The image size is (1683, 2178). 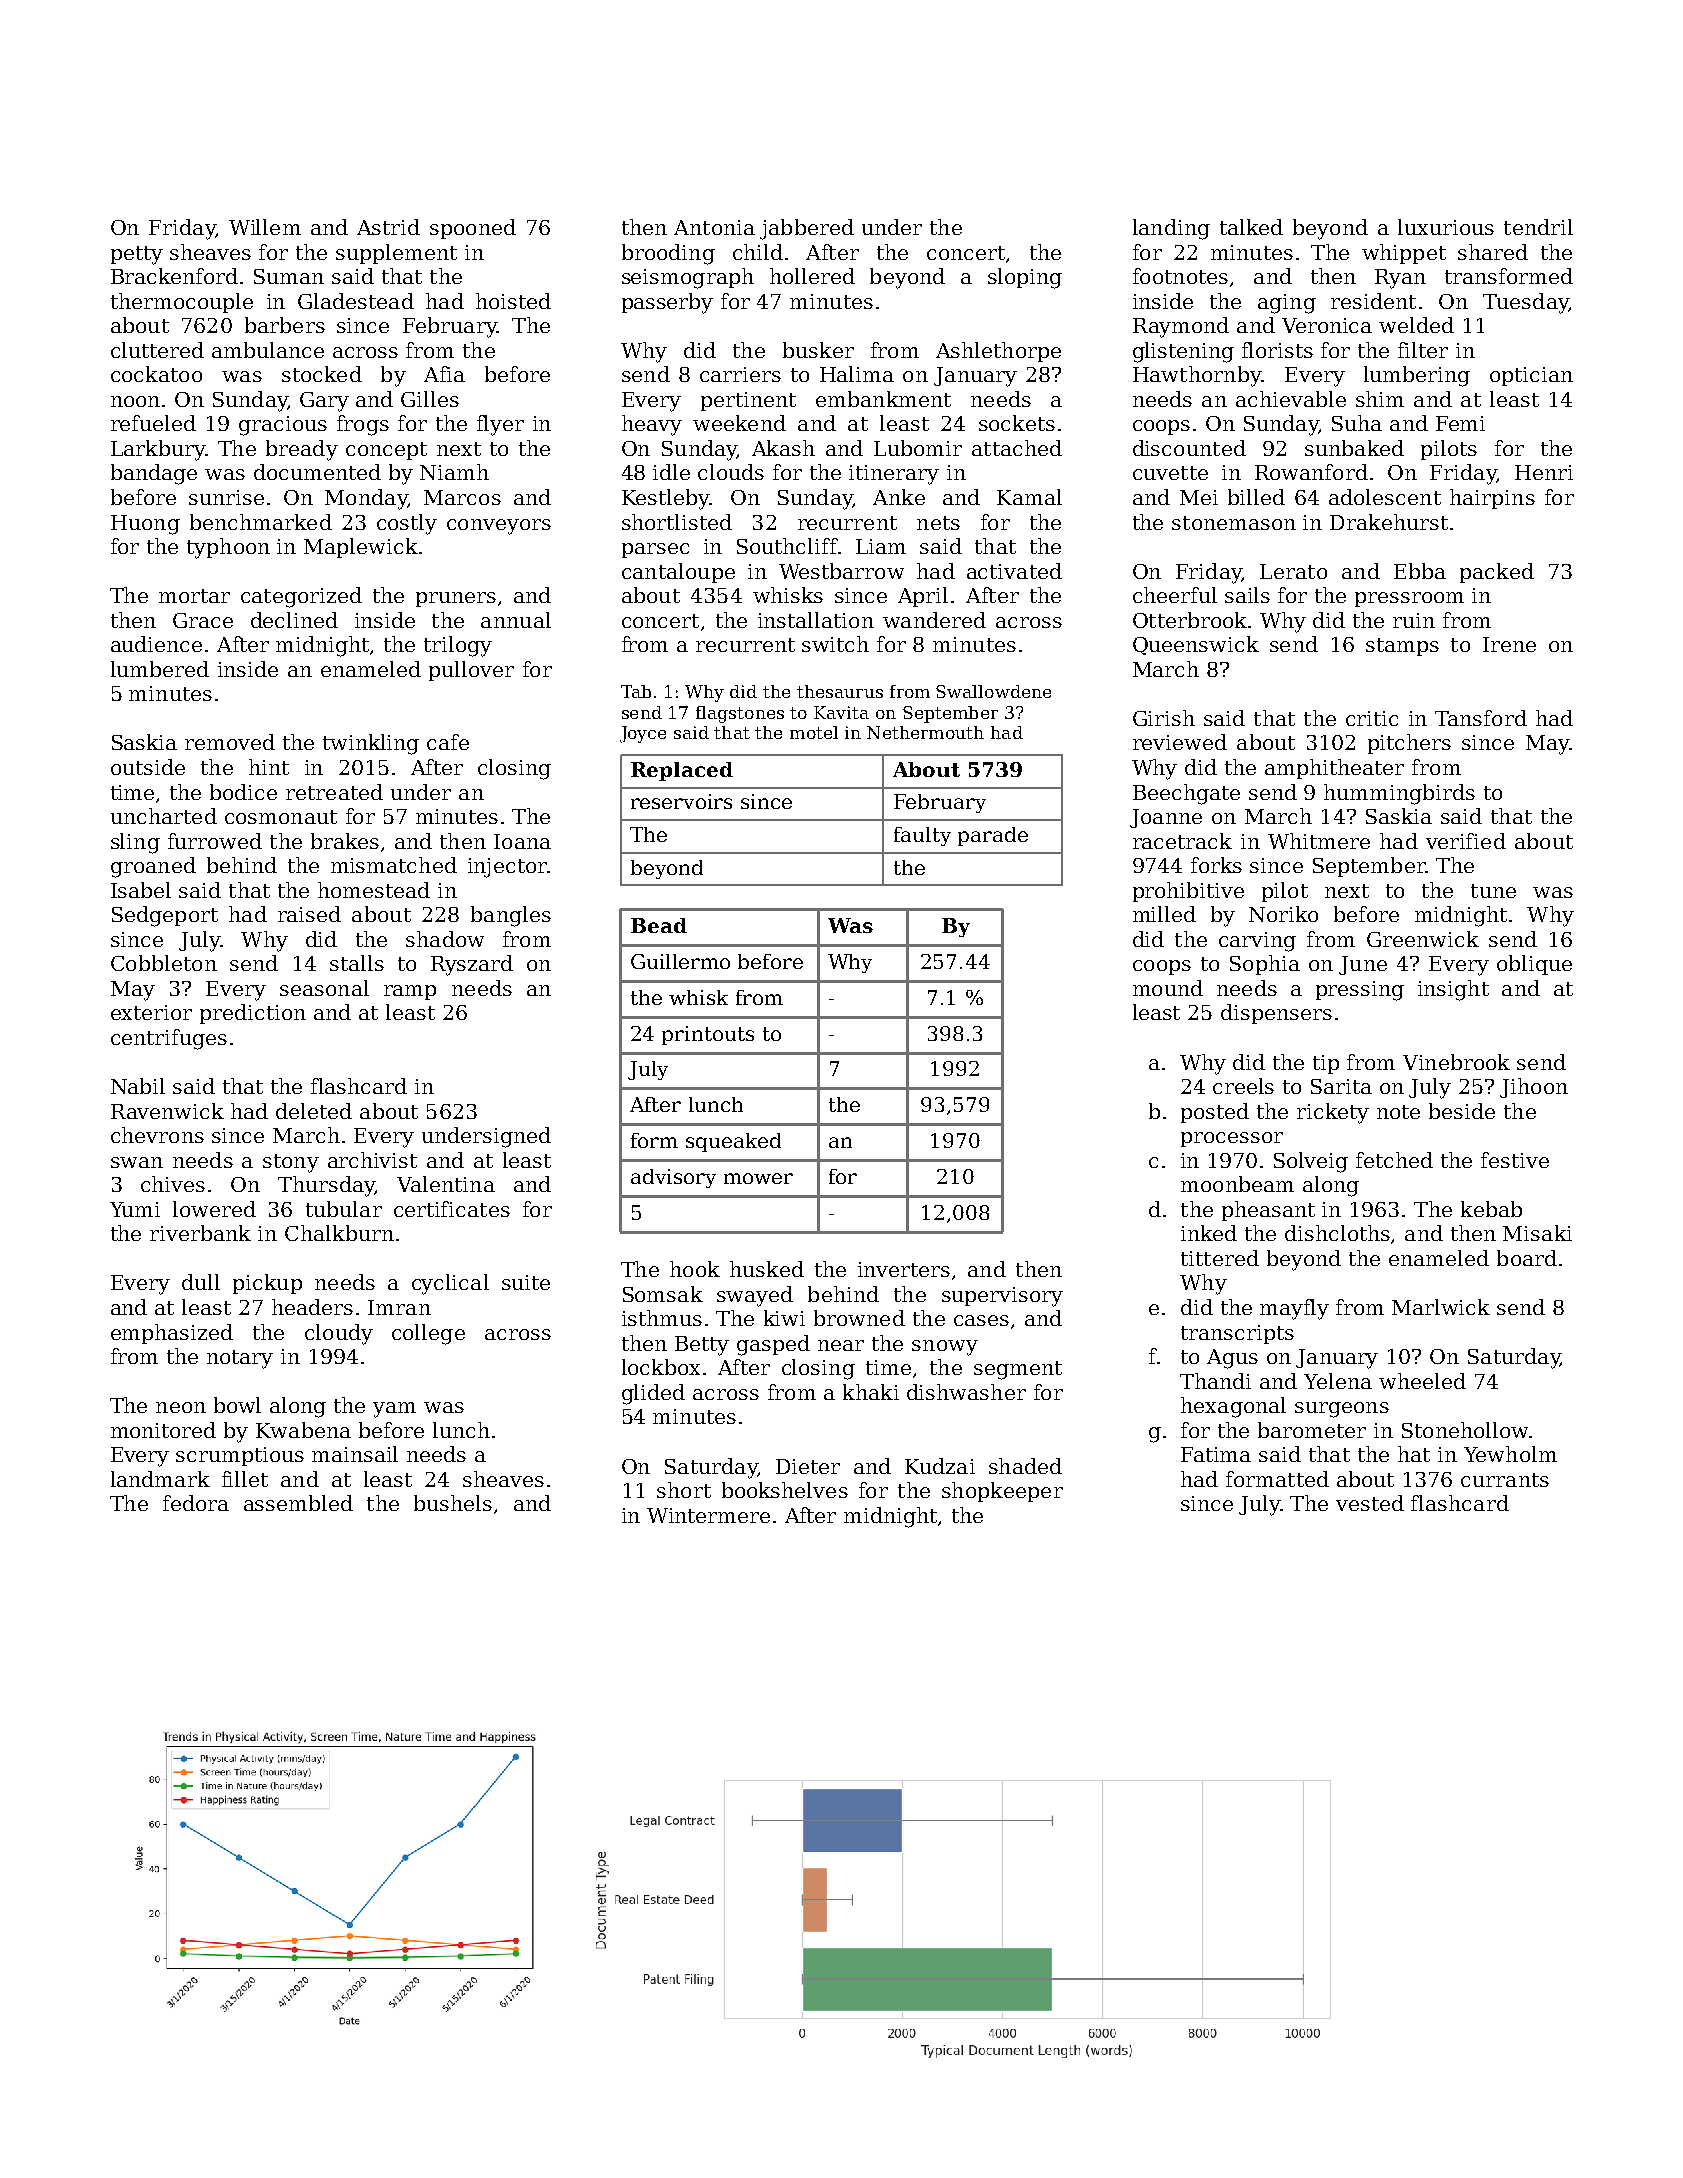 I want to click on brooding, so click(x=668, y=254).
